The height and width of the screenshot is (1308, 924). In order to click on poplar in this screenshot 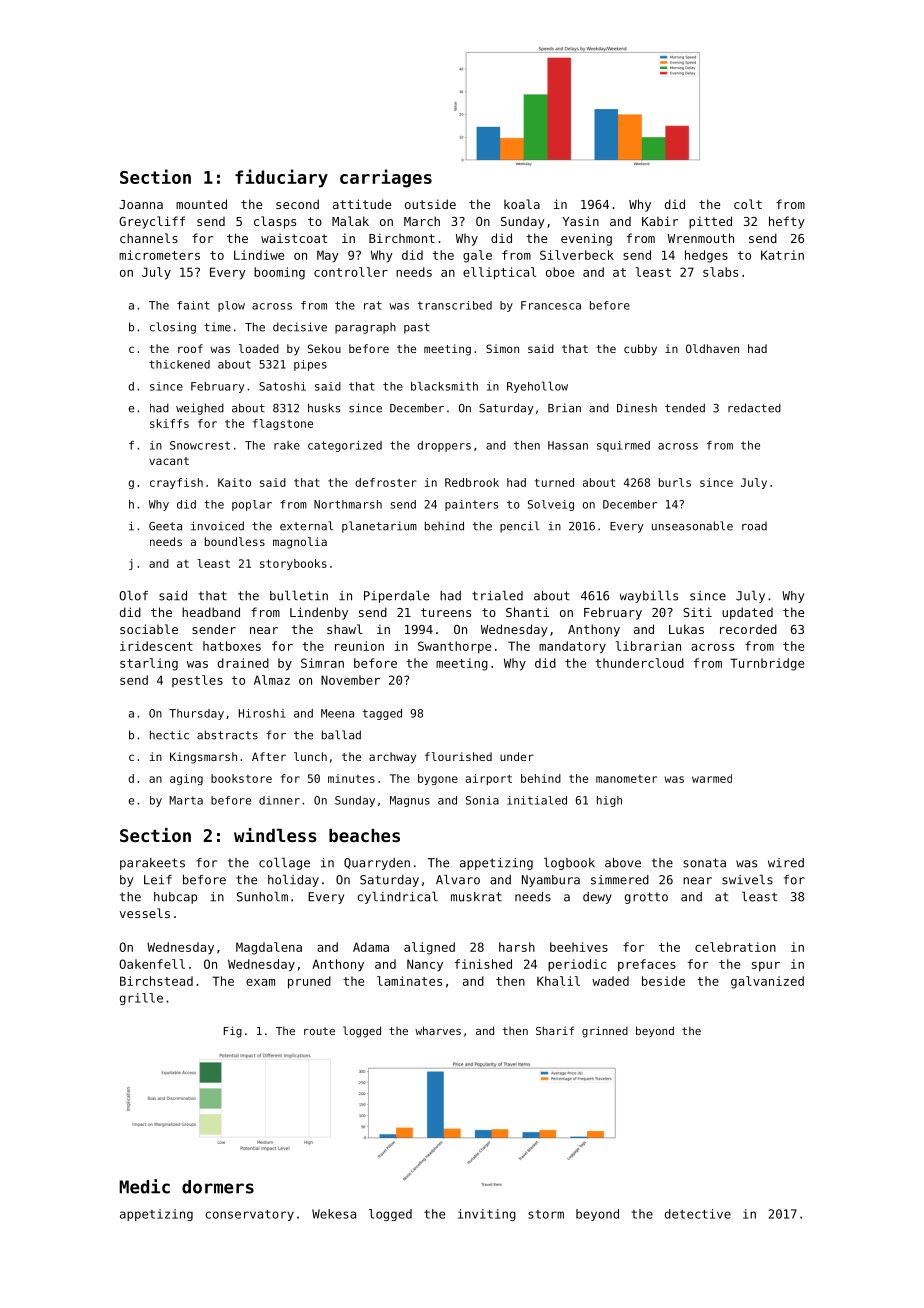, I will do `click(252, 505)`.
